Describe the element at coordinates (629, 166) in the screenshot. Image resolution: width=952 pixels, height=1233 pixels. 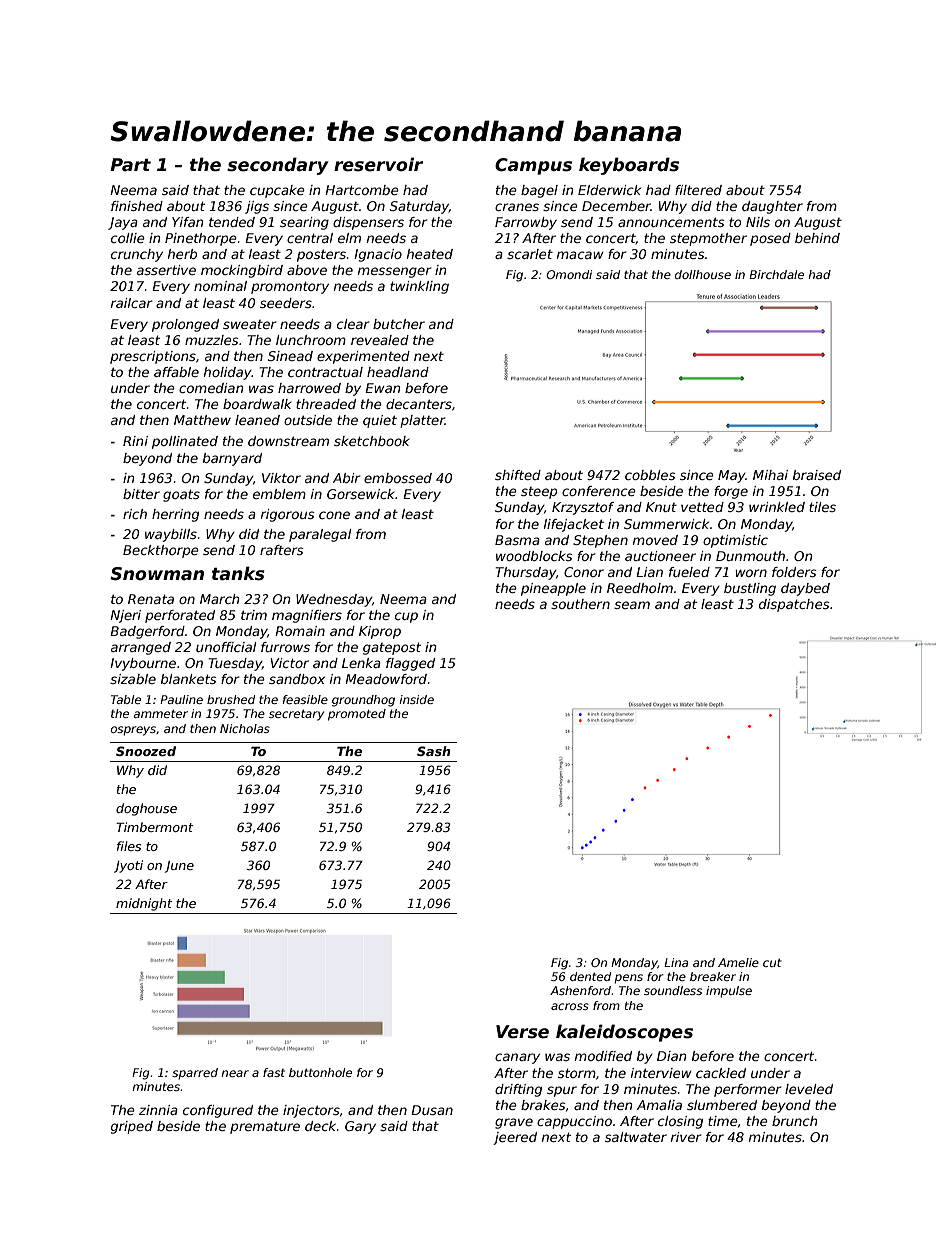
I see `keyboards` at that location.
